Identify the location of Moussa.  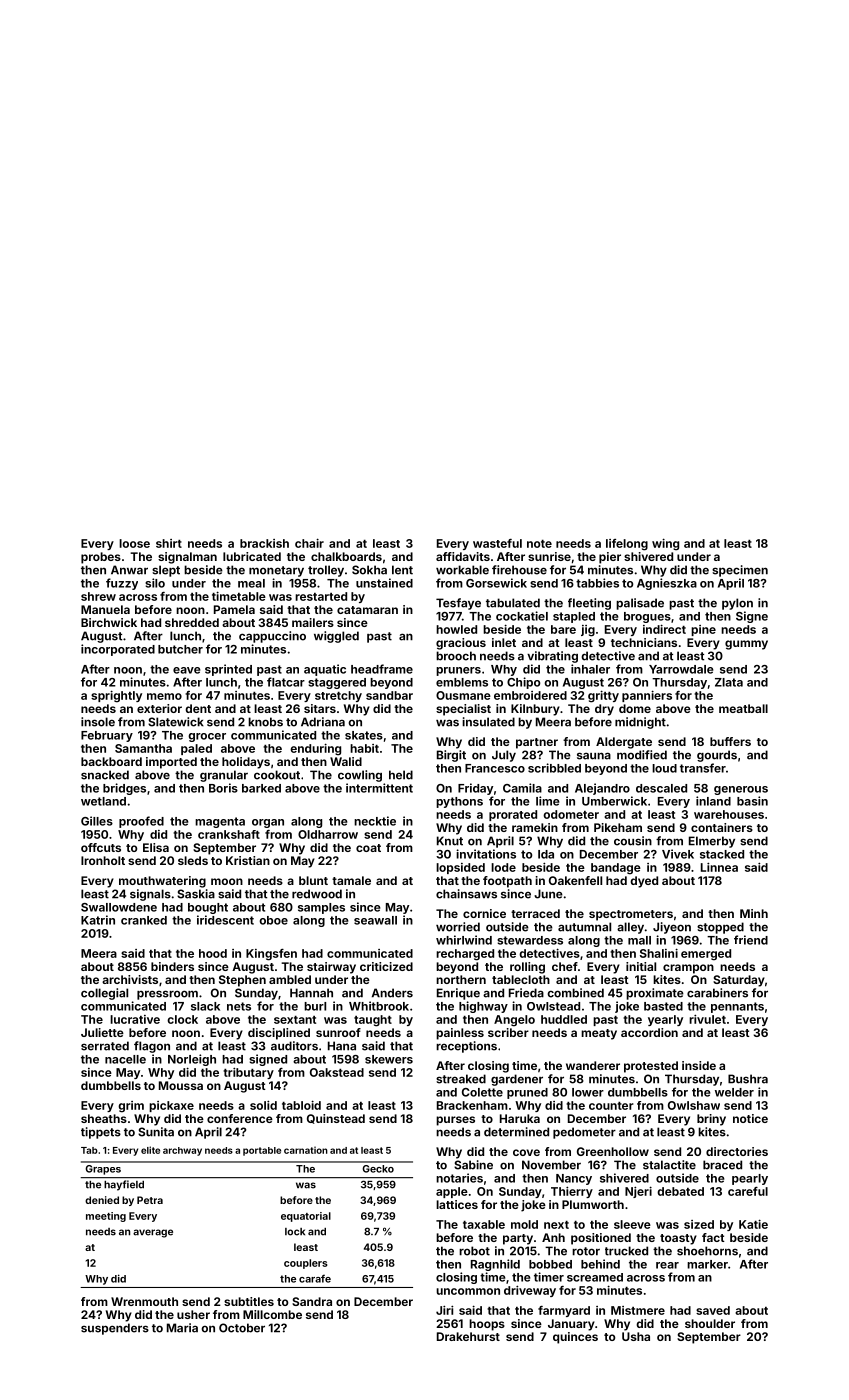
(181, 1085).
